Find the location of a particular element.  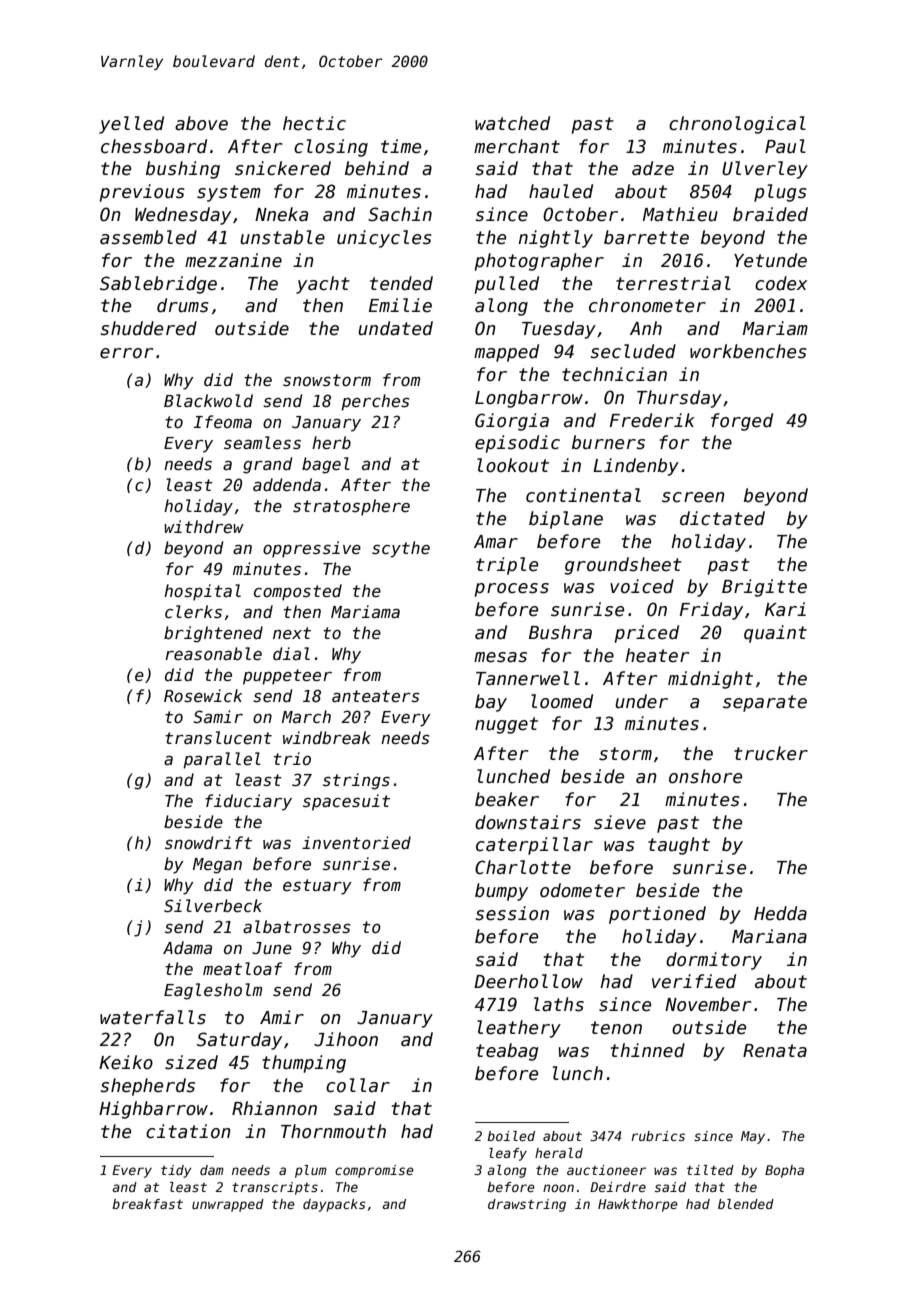

above is located at coordinates (201, 123).
